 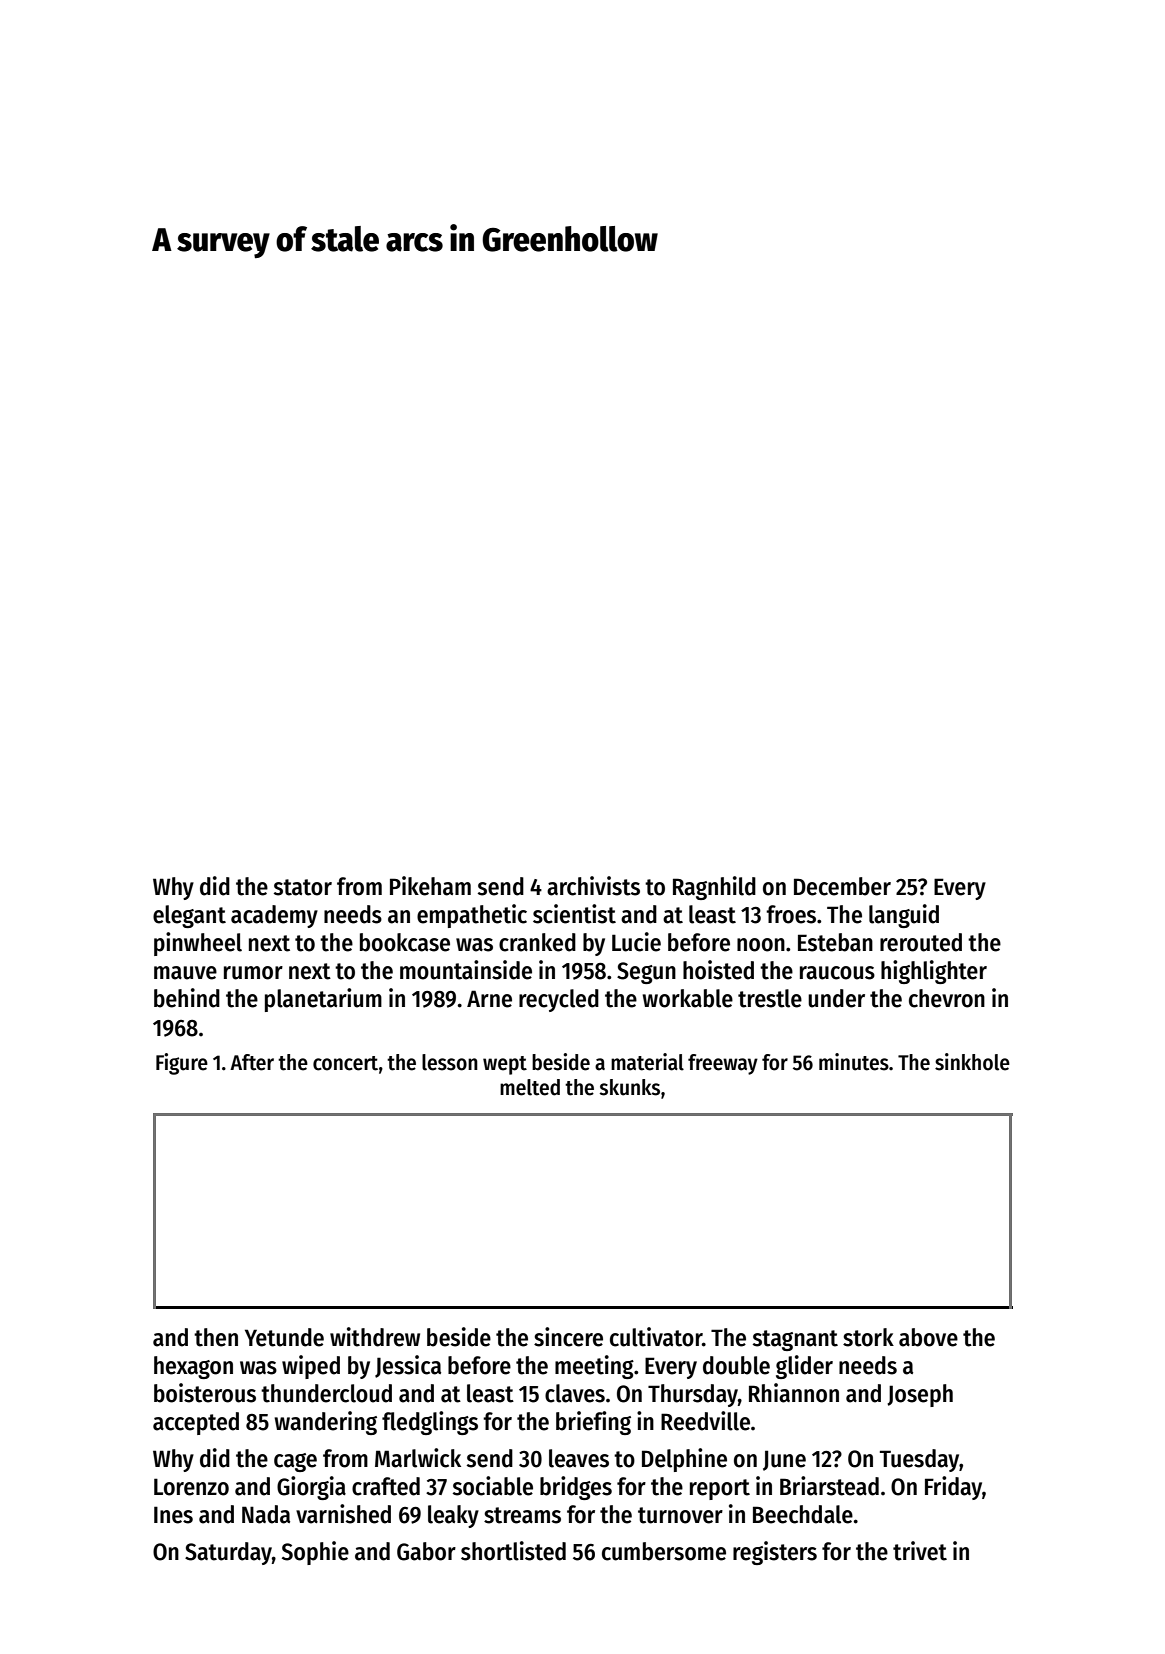 I want to click on Pikeham, so click(x=430, y=886).
